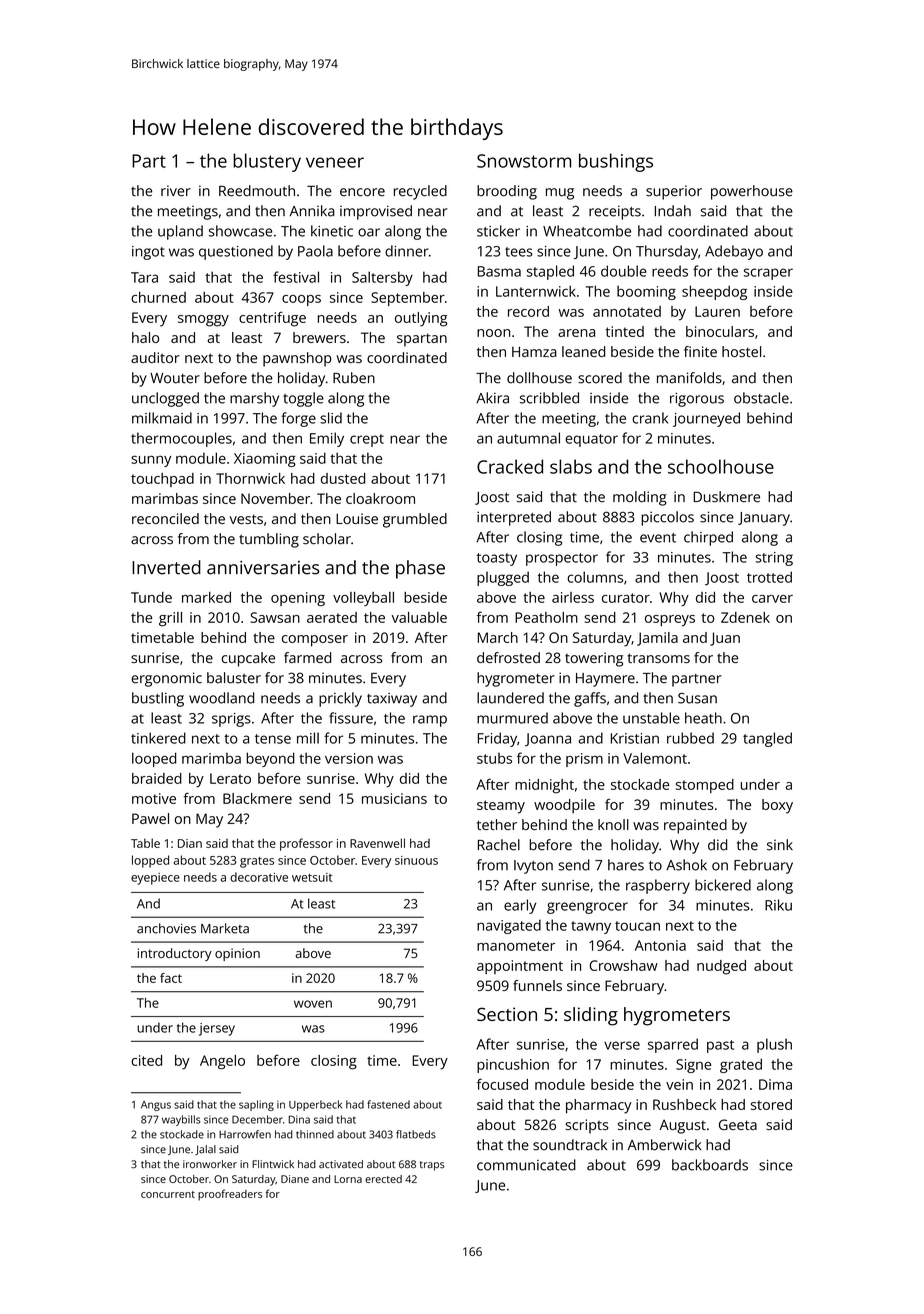 This screenshot has width=924, height=1314. I want to click on bushings, so click(616, 162).
